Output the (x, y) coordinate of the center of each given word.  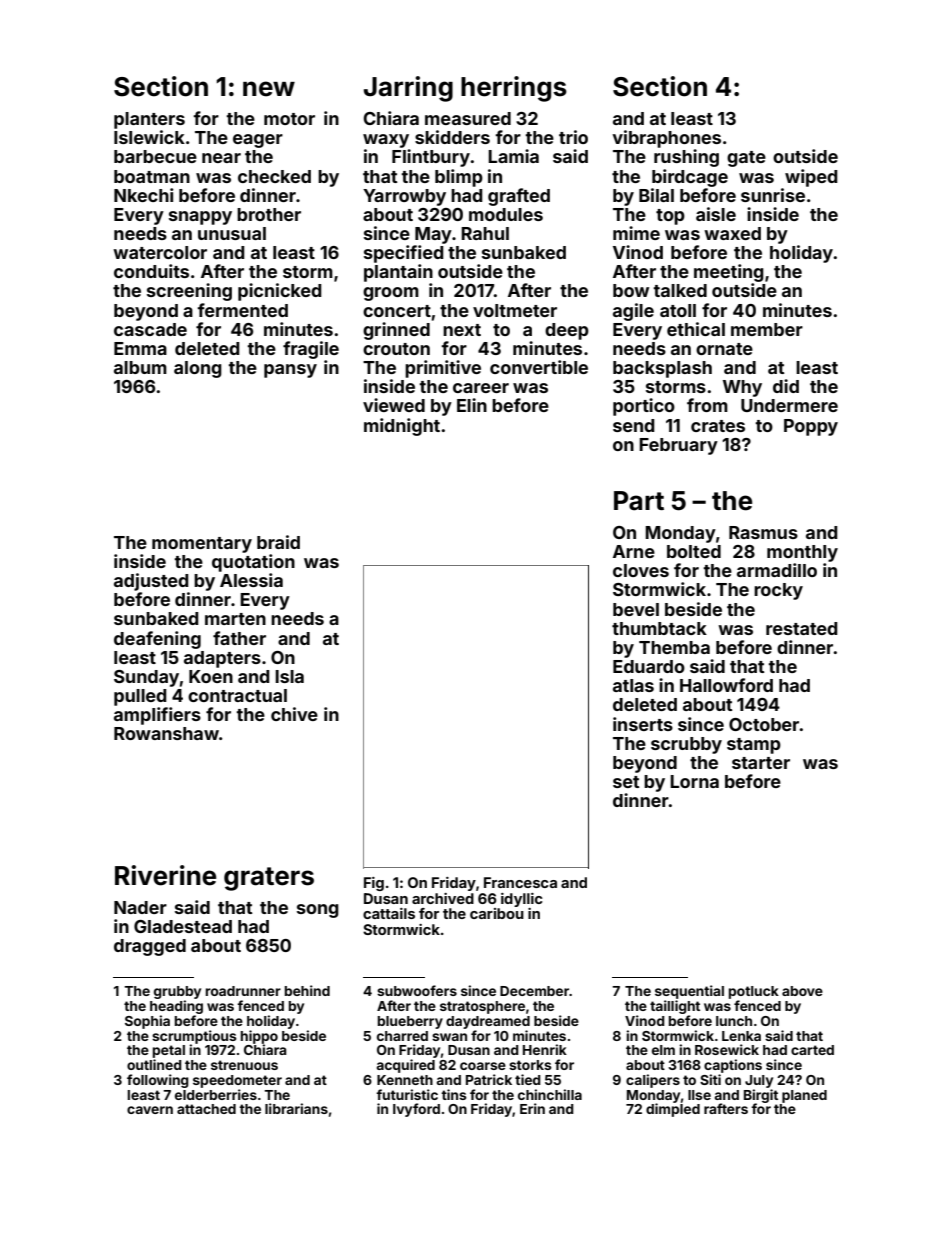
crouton (396, 349)
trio (573, 137)
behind (307, 990)
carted (812, 1050)
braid (278, 542)
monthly (802, 553)
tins (454, 1094)
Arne (634, 551)
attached (206, 1109)
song (318, 911)
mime (636, 233)
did (786, 386)
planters (149, 120)
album (140, 367)
